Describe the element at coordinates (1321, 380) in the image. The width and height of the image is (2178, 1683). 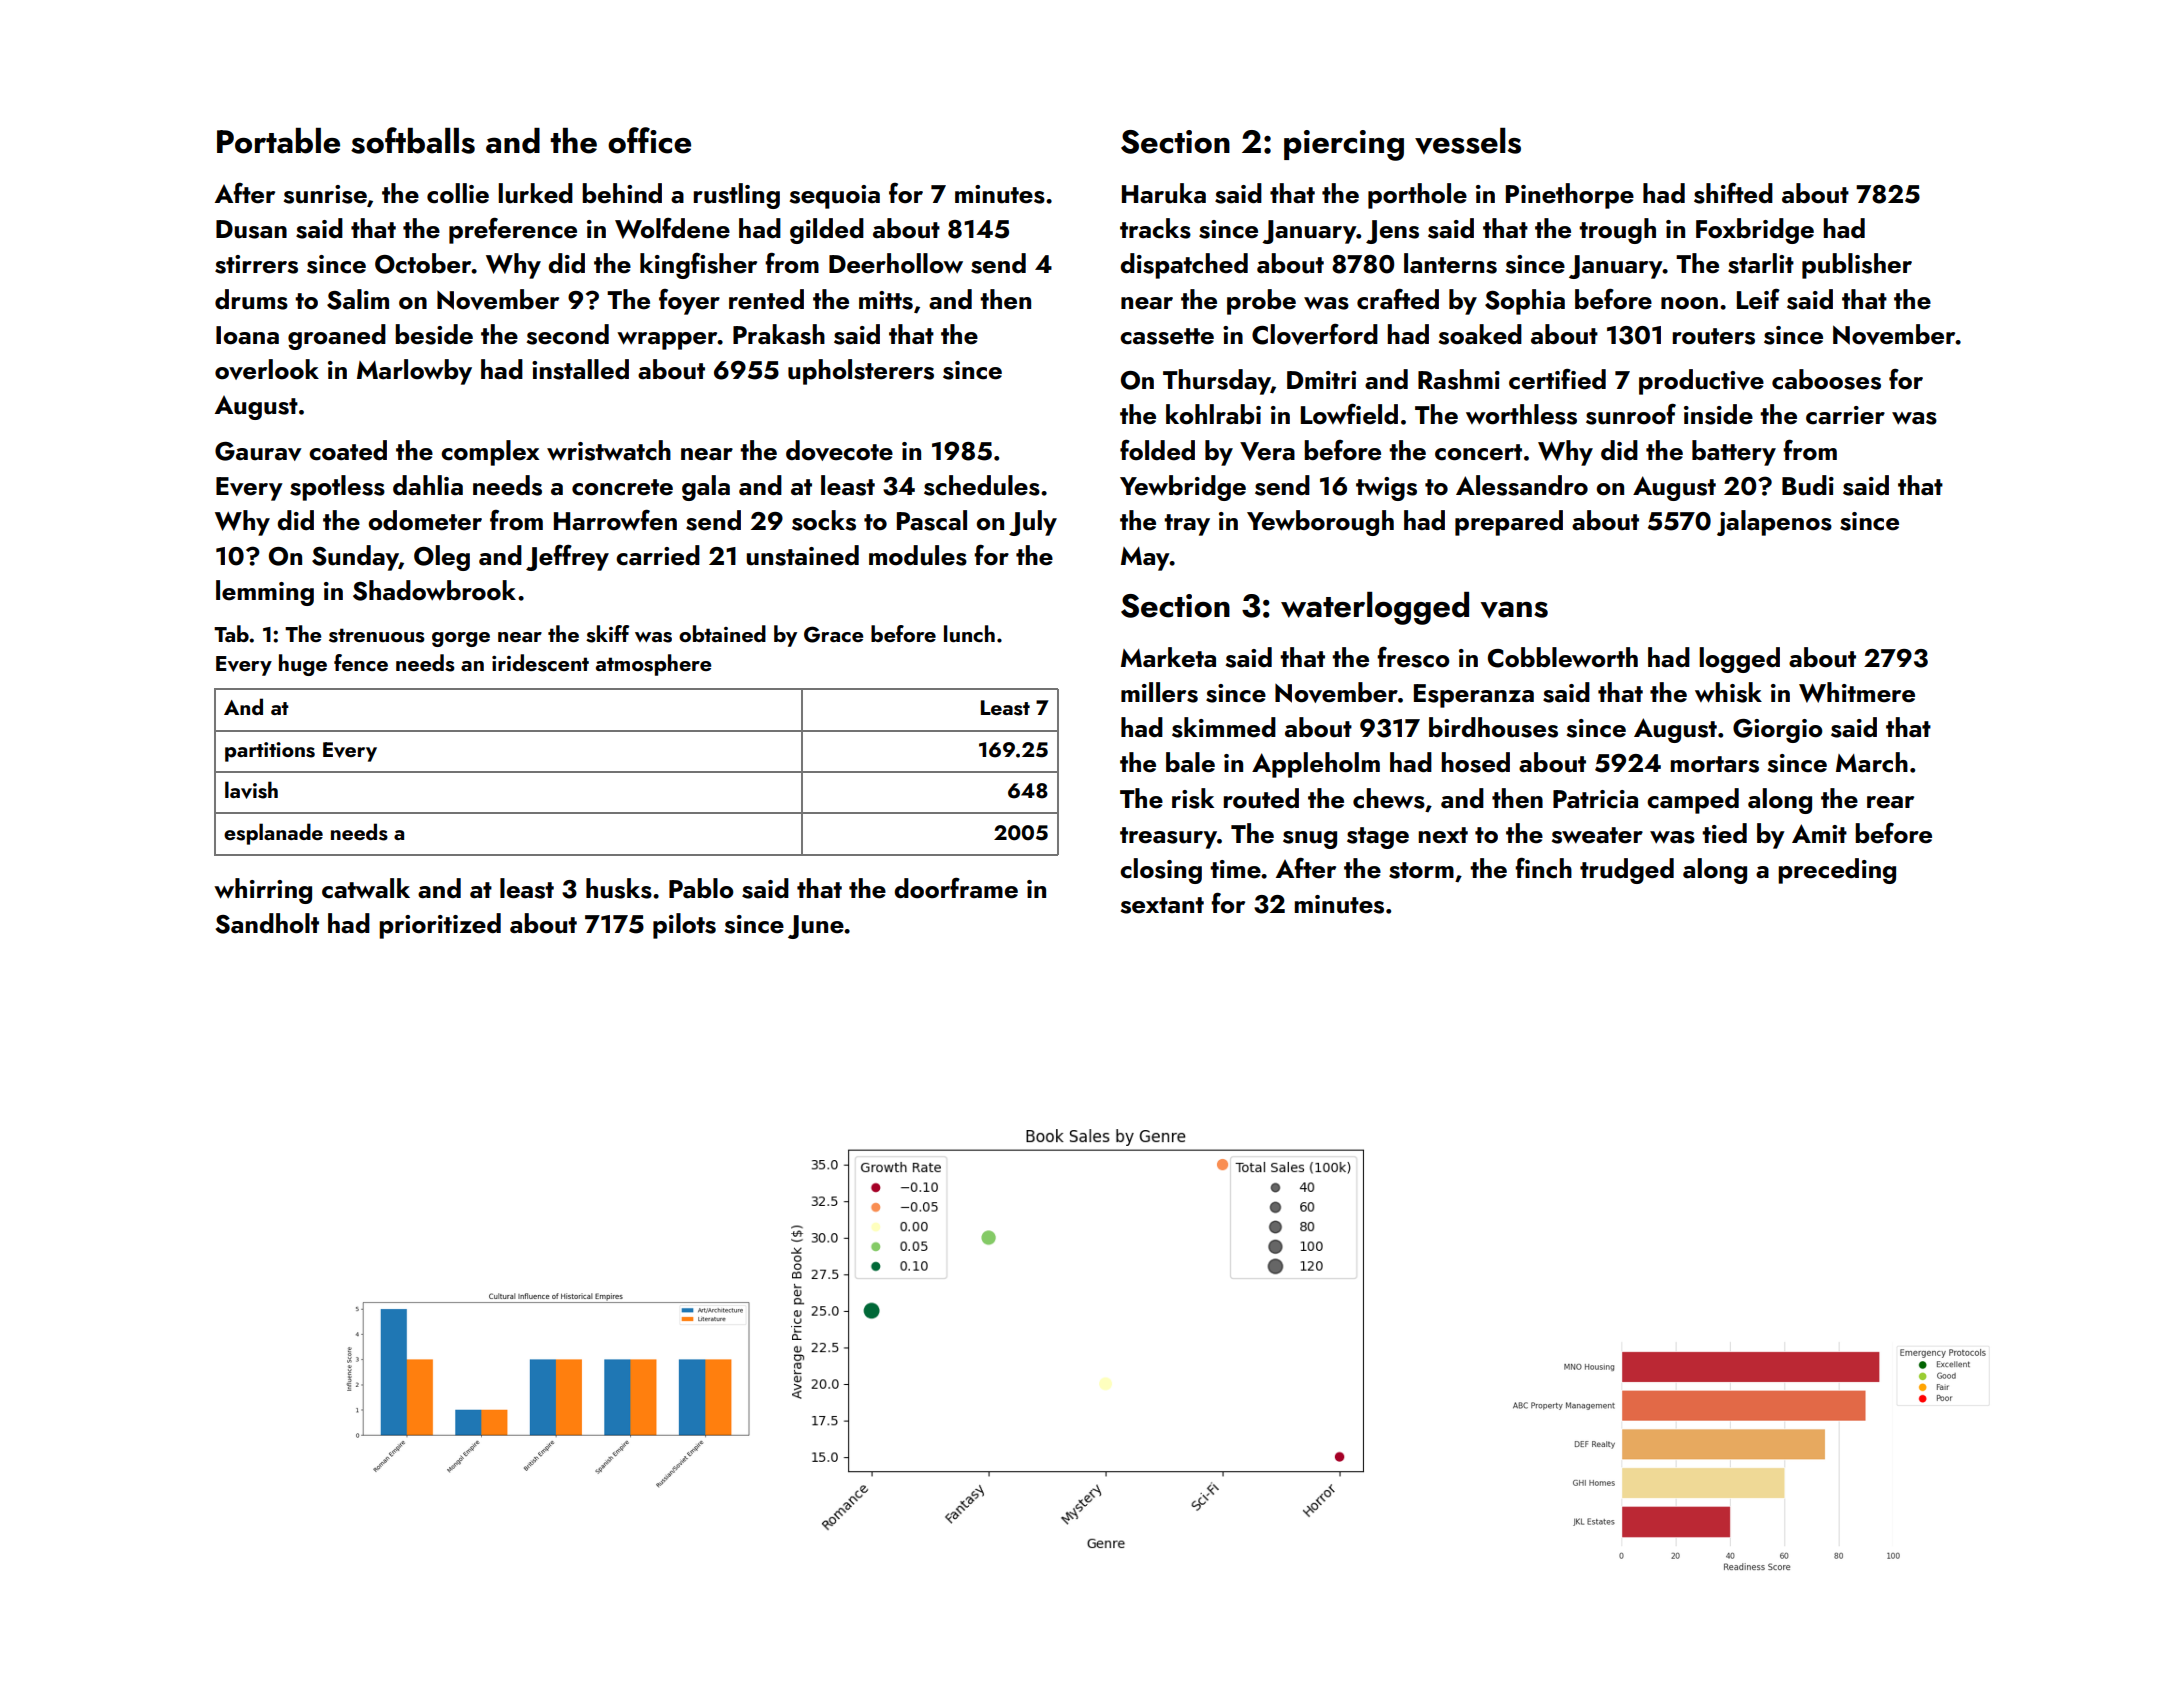
I see `Dmitri` at that location.
